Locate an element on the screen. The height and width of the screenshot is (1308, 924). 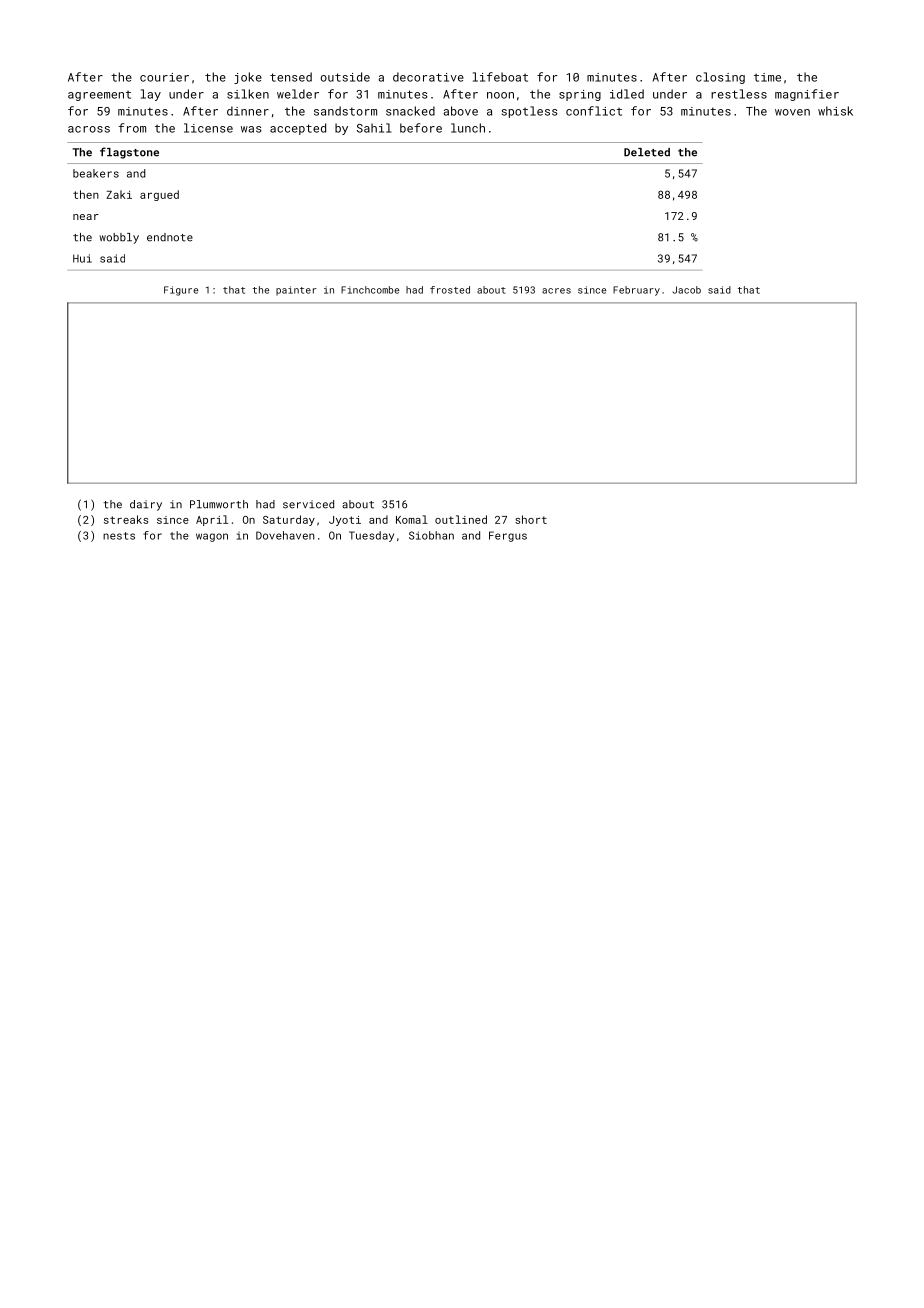
dairy is located at coordinates (146, 505).
